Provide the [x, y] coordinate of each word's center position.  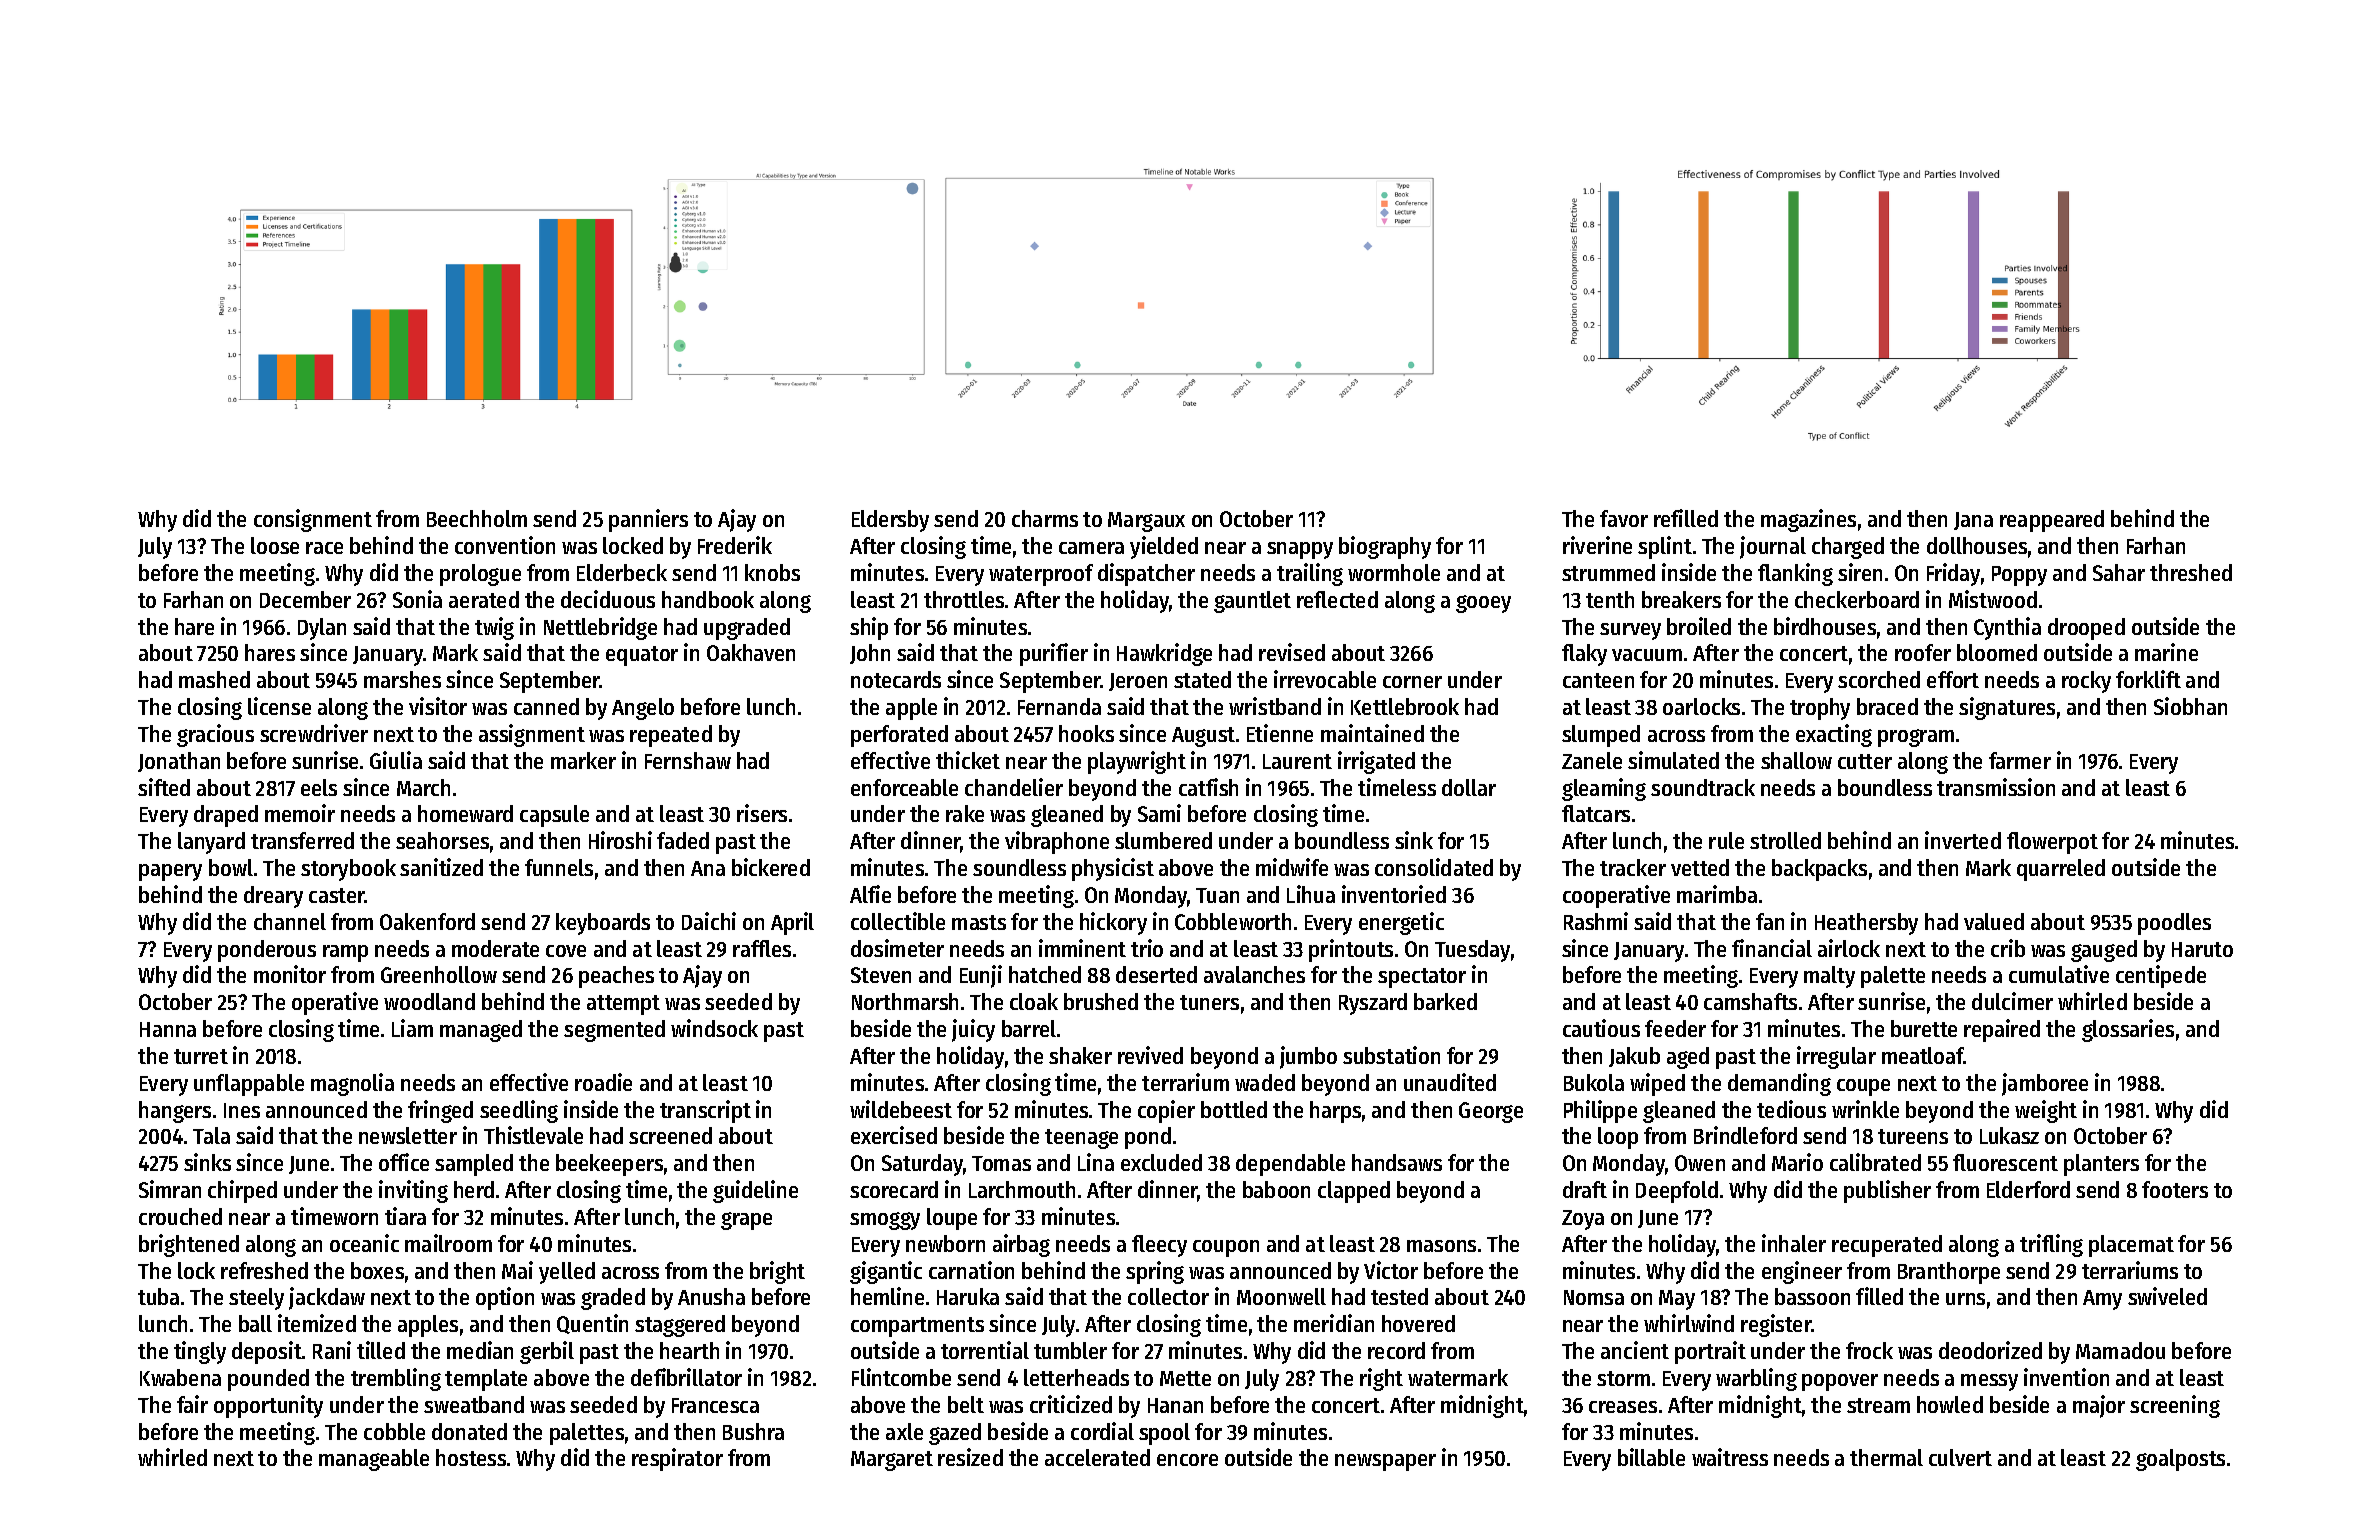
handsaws [1397, 1162]
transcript [705, 1111]
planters [2101, 1165]
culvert [1960, 1457]
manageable [374, 1460]
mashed [214, 679]
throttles [964, 599]
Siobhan [2190, 706]
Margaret [892, 1461]
